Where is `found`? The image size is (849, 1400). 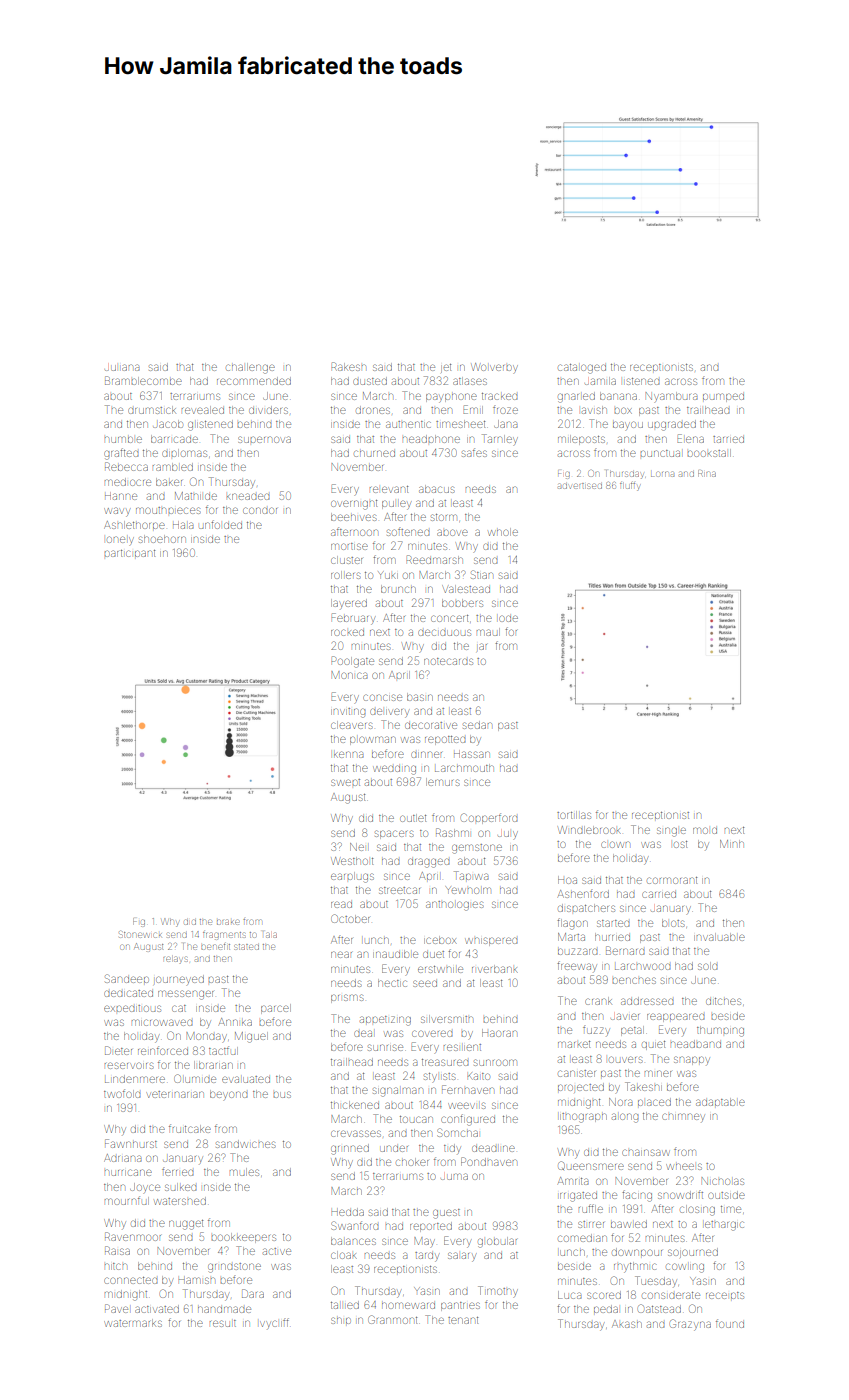 found is located at coordinates (730, 1323).
